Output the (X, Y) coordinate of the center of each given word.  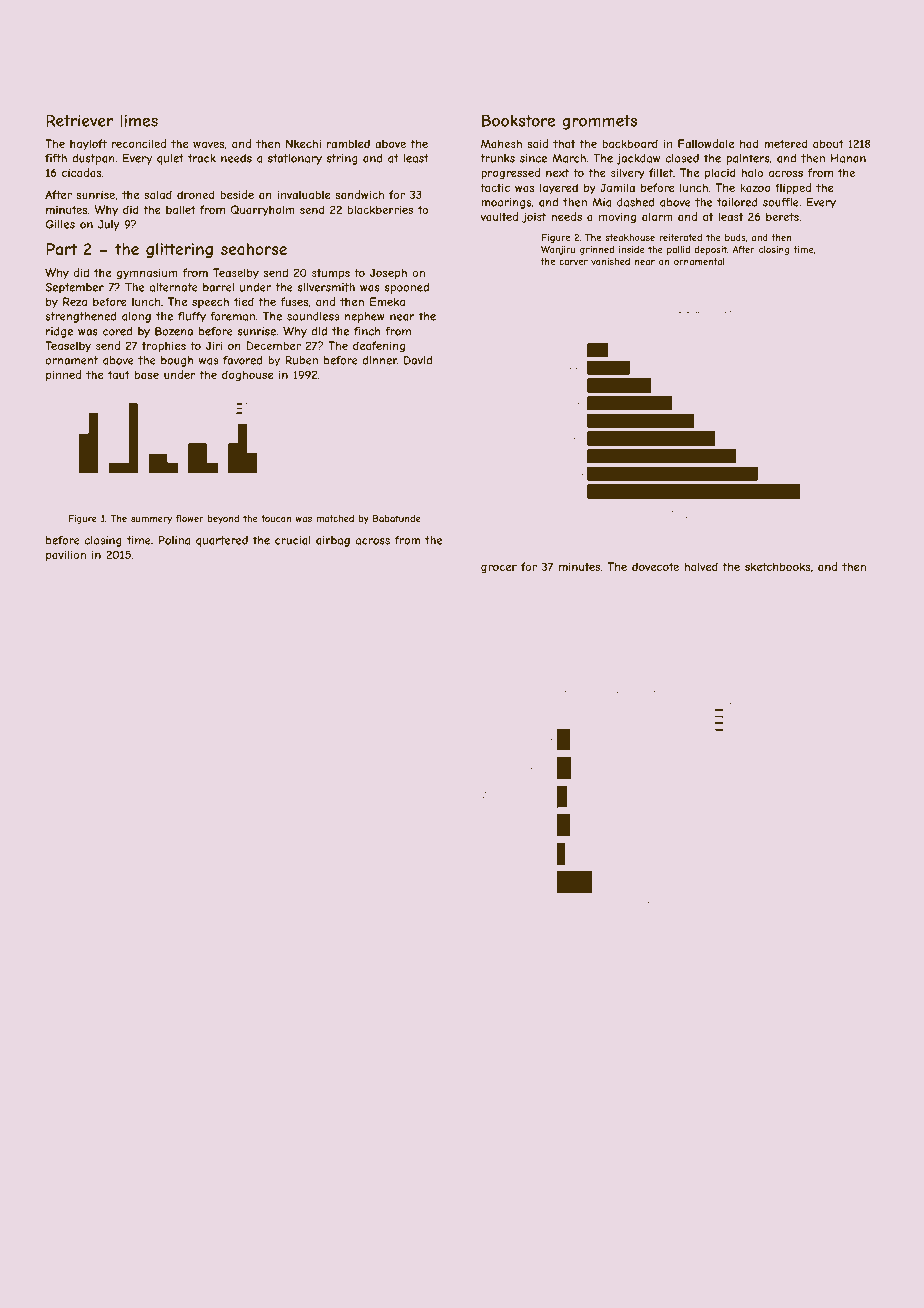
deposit (711, 250)
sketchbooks (778, 566)
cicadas (82, 172)
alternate (174, 287)
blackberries (380, 209)
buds (735, 237)
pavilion (66, 555)
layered (559, 188)
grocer (499, 568)
